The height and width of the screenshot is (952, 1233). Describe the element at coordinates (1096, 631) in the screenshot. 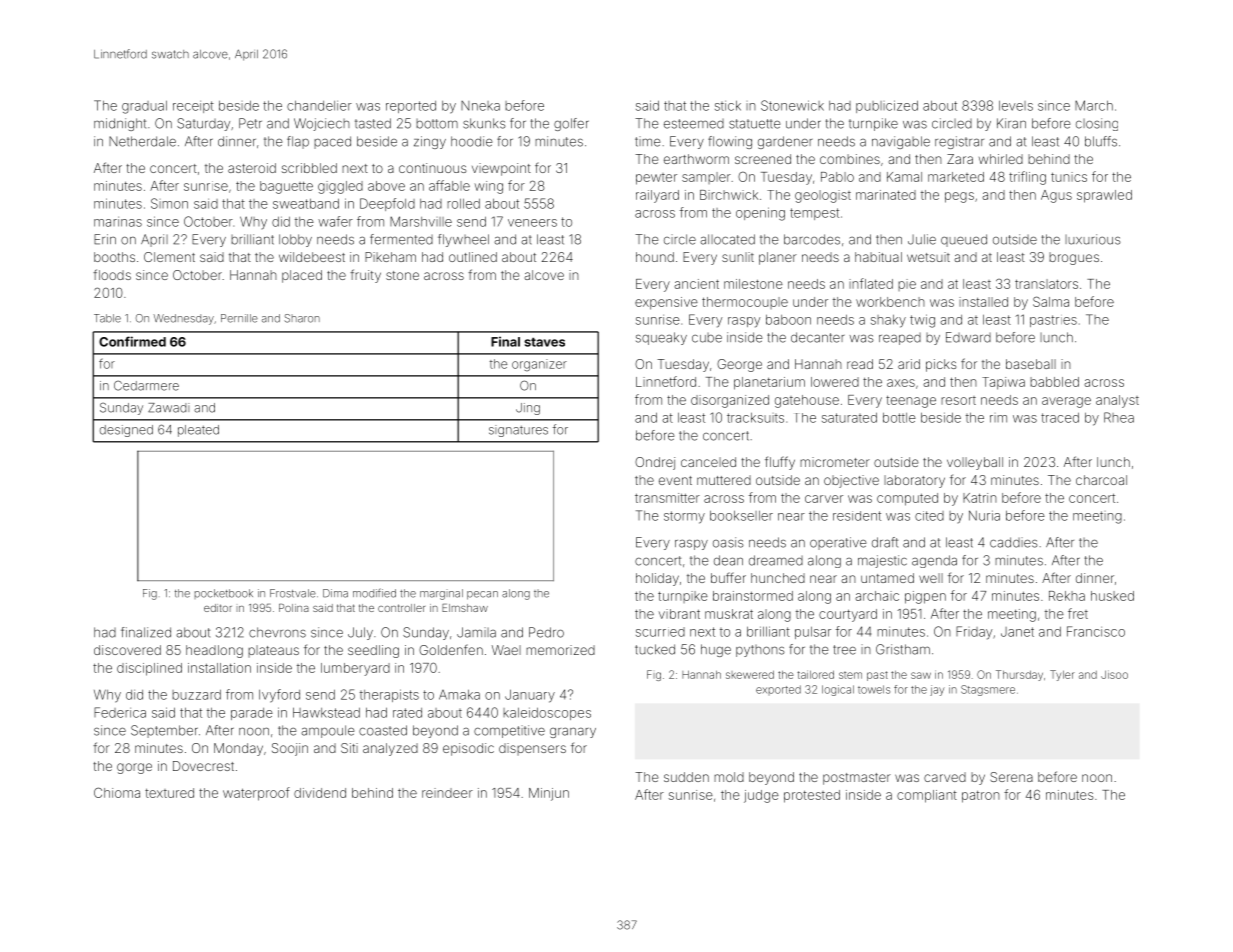

I see `Francisco` at that location.
